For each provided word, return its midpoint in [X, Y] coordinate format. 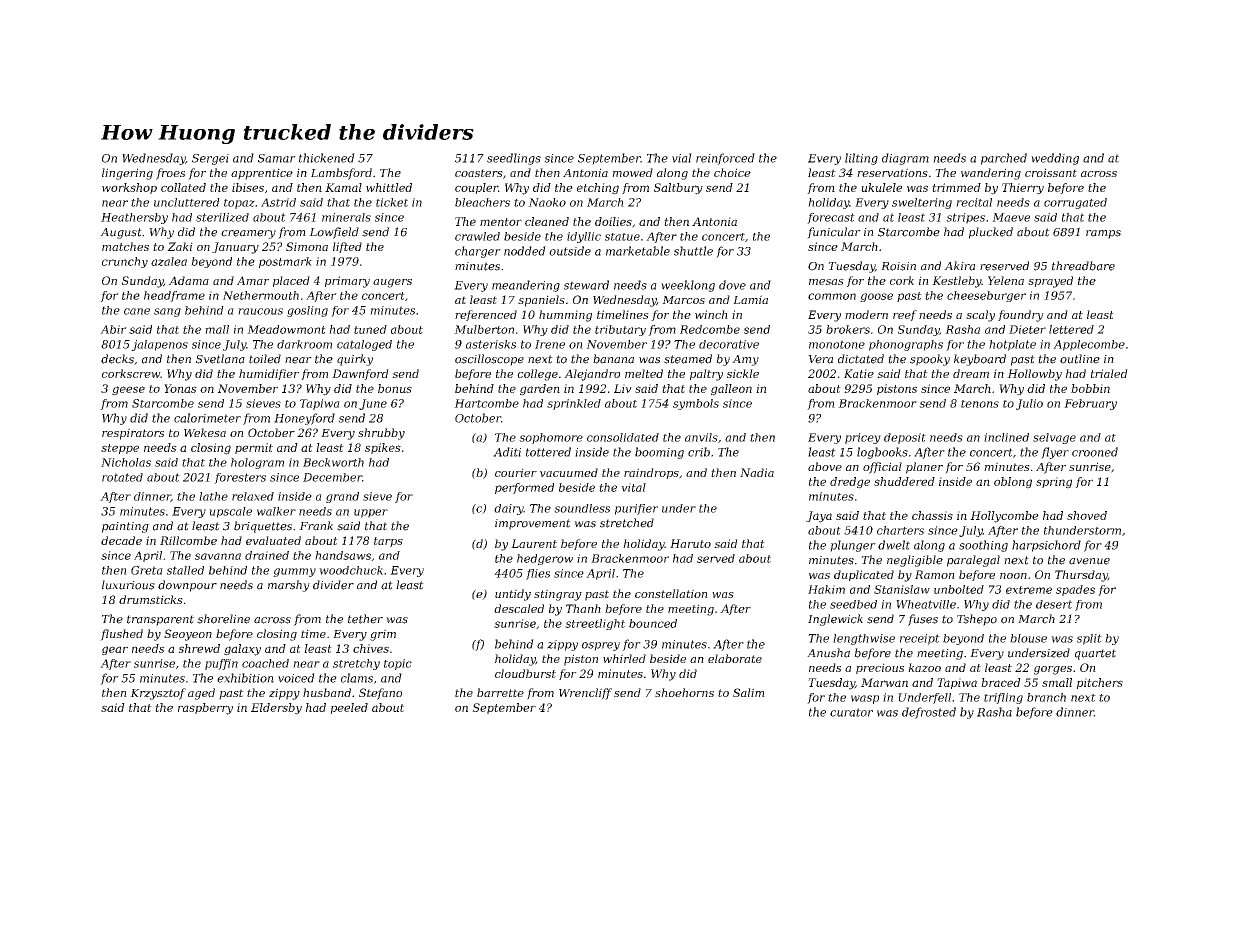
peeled [349, 708]
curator [851, 712]
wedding [1055, 159]
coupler [476, 188]
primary [347, 282]
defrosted [929, 713]
